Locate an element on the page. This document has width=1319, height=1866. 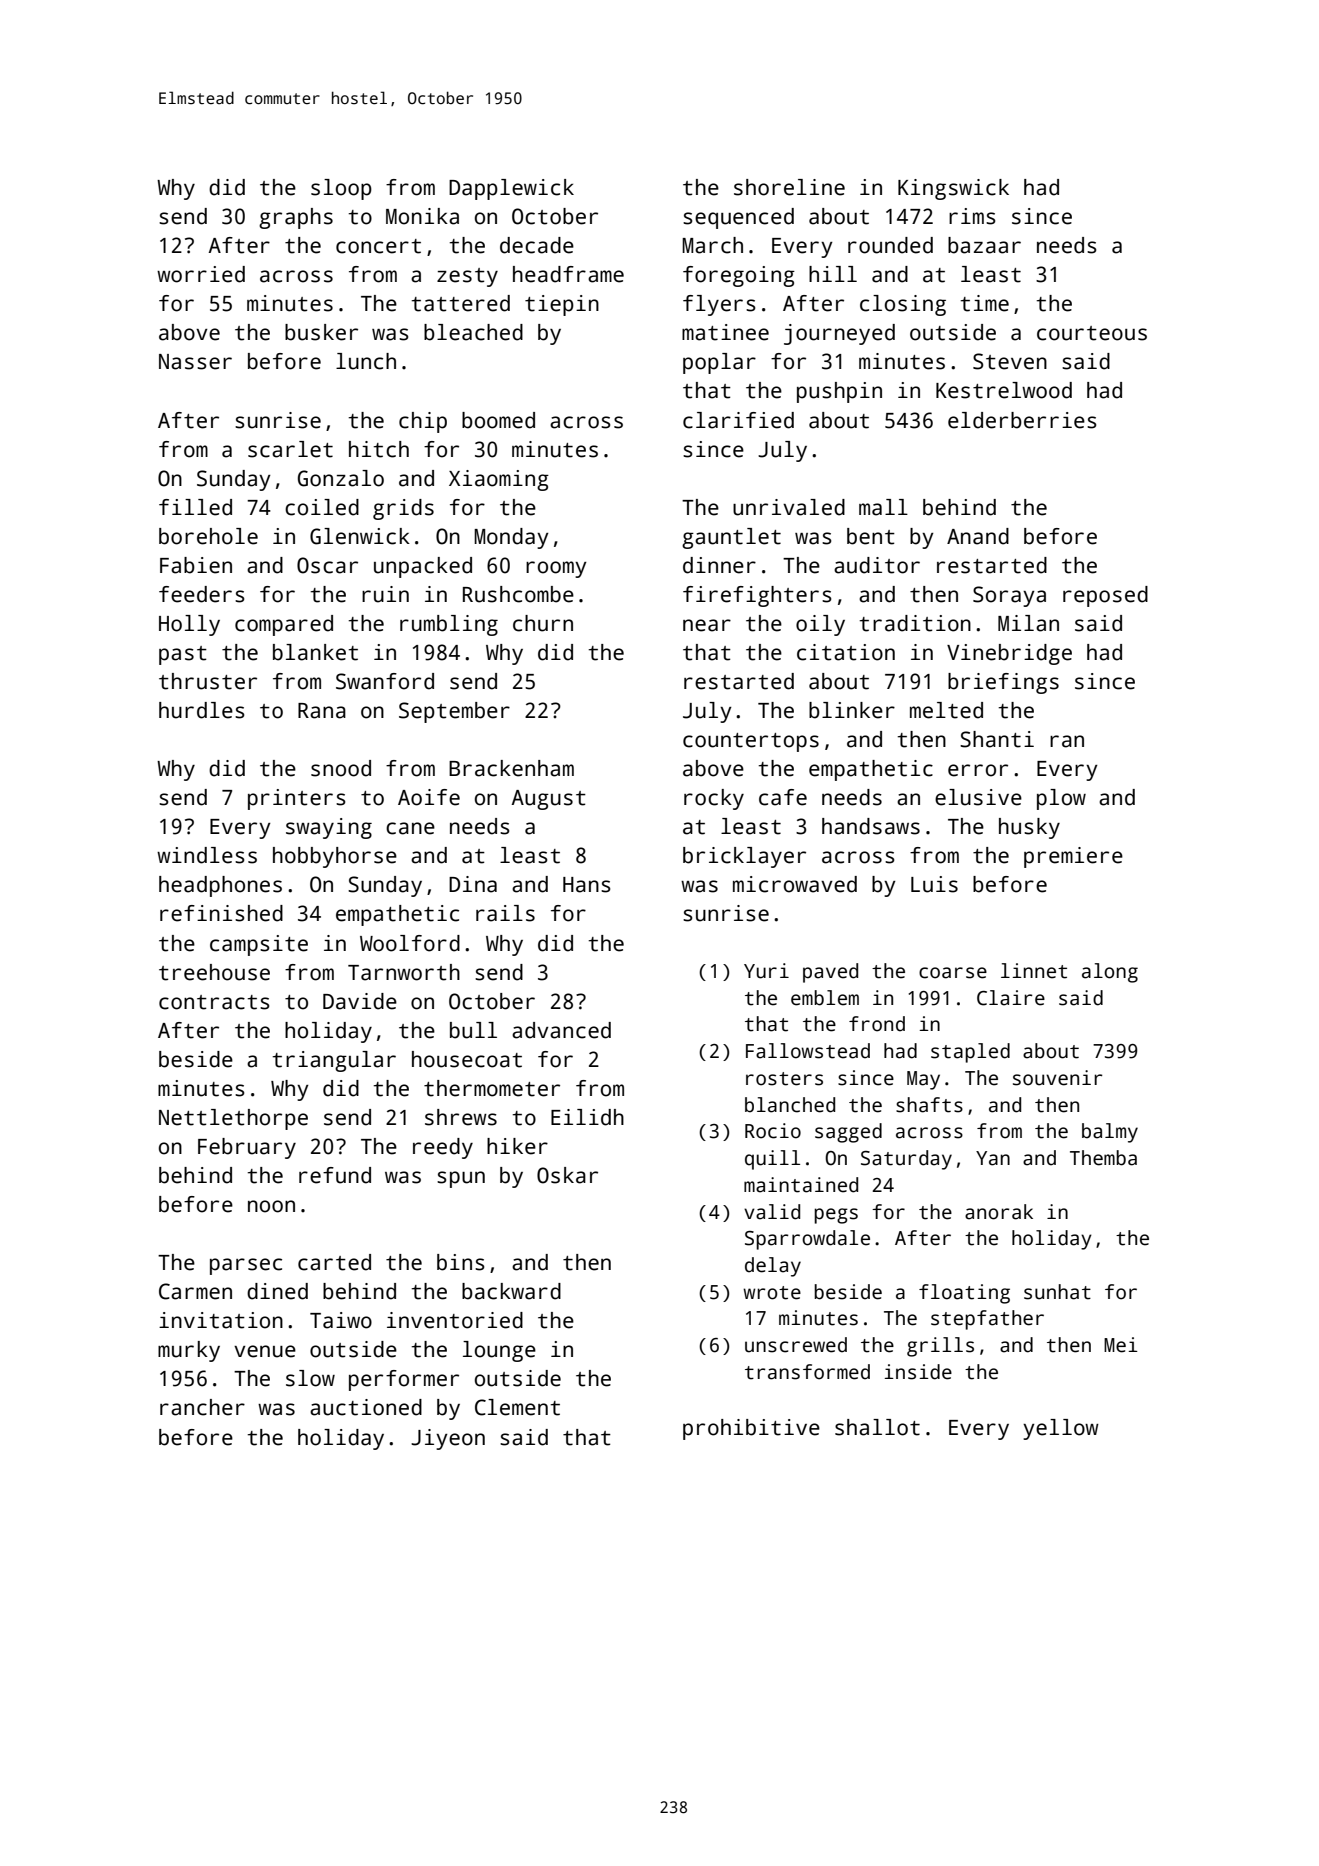
contracts is located at coordinates (214, 1002).
